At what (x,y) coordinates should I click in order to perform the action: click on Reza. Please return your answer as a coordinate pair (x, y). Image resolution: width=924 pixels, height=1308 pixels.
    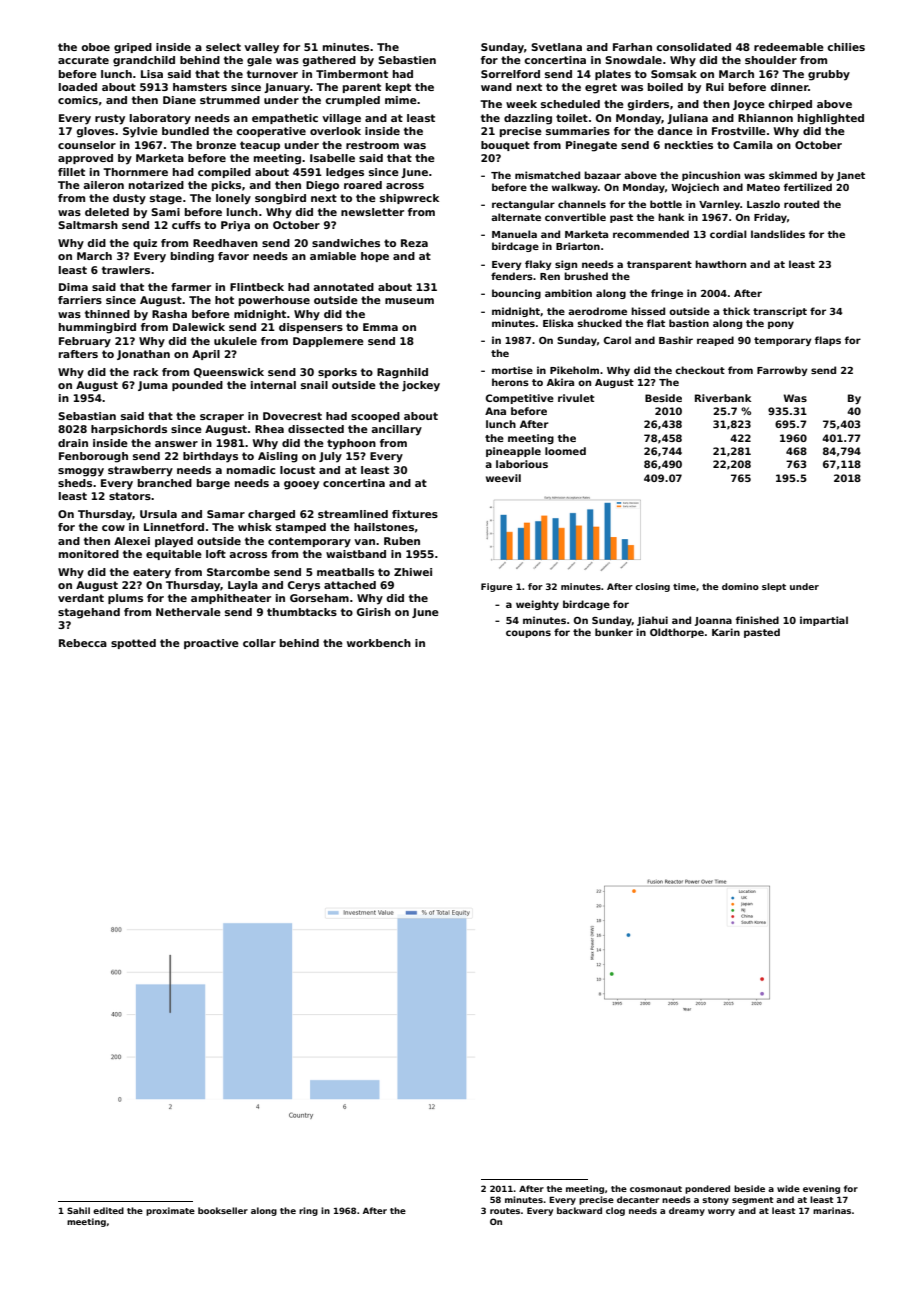
    Looking at the image, I should click on (414, 243).
